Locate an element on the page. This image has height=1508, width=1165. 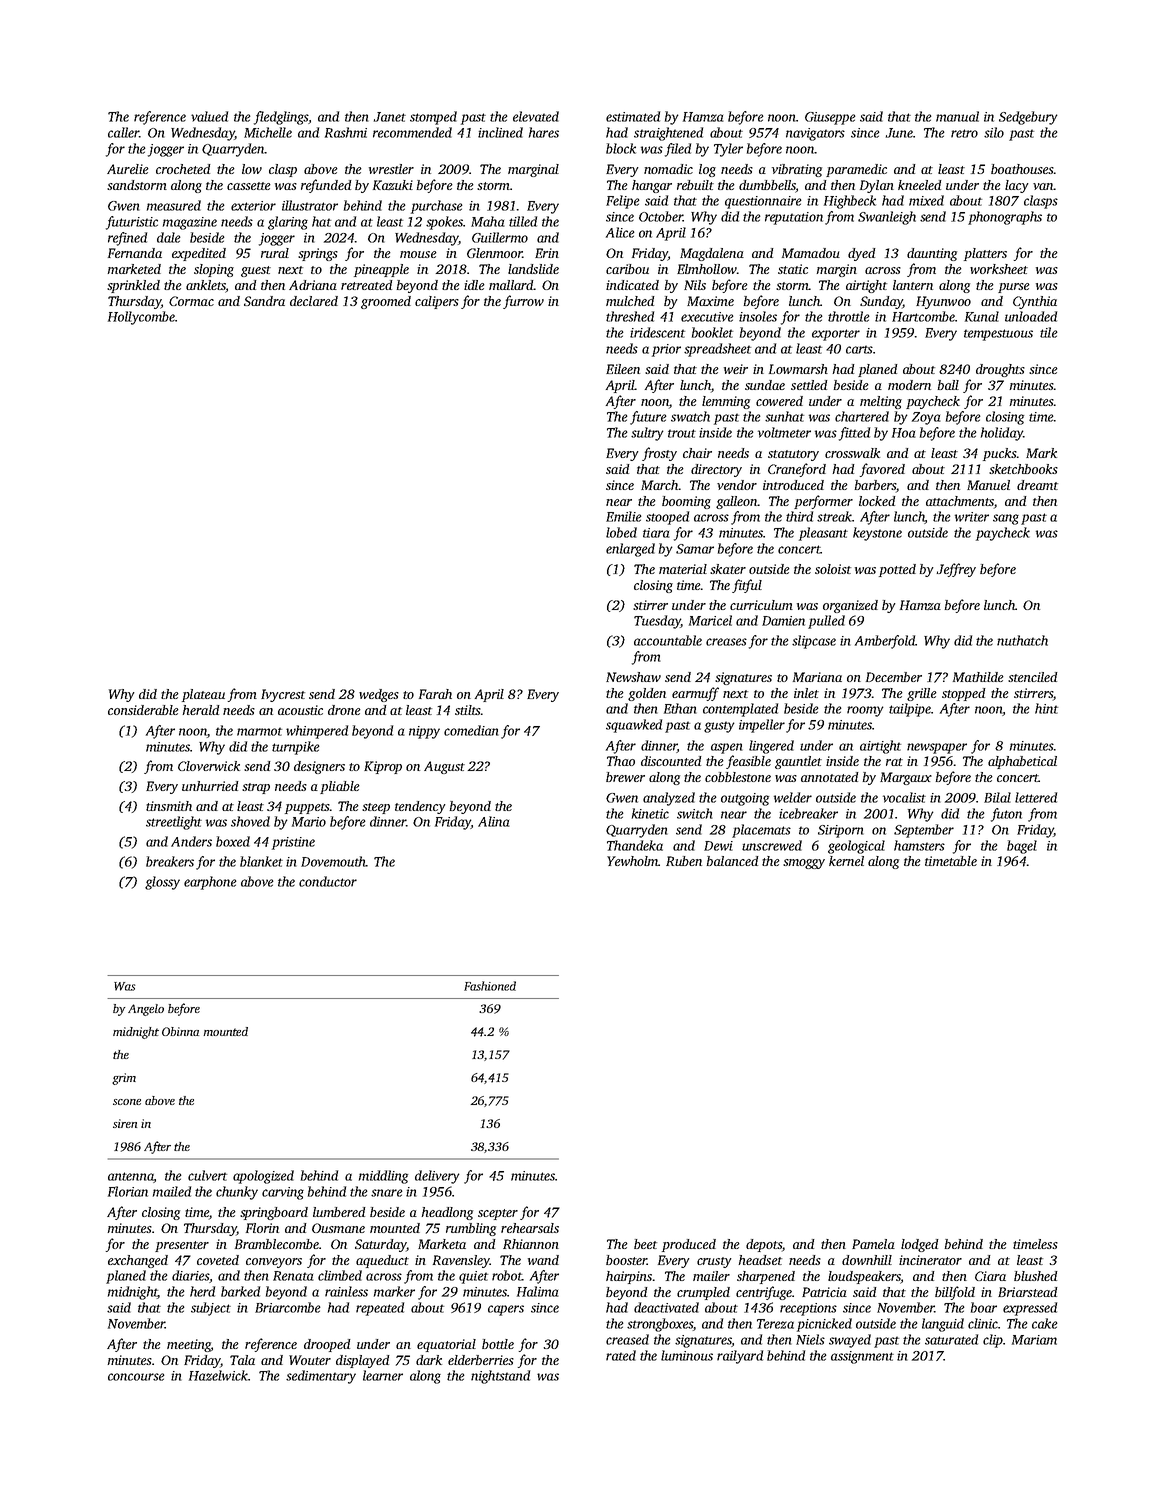
Giuseppe is located at coordinates (830, 118).
